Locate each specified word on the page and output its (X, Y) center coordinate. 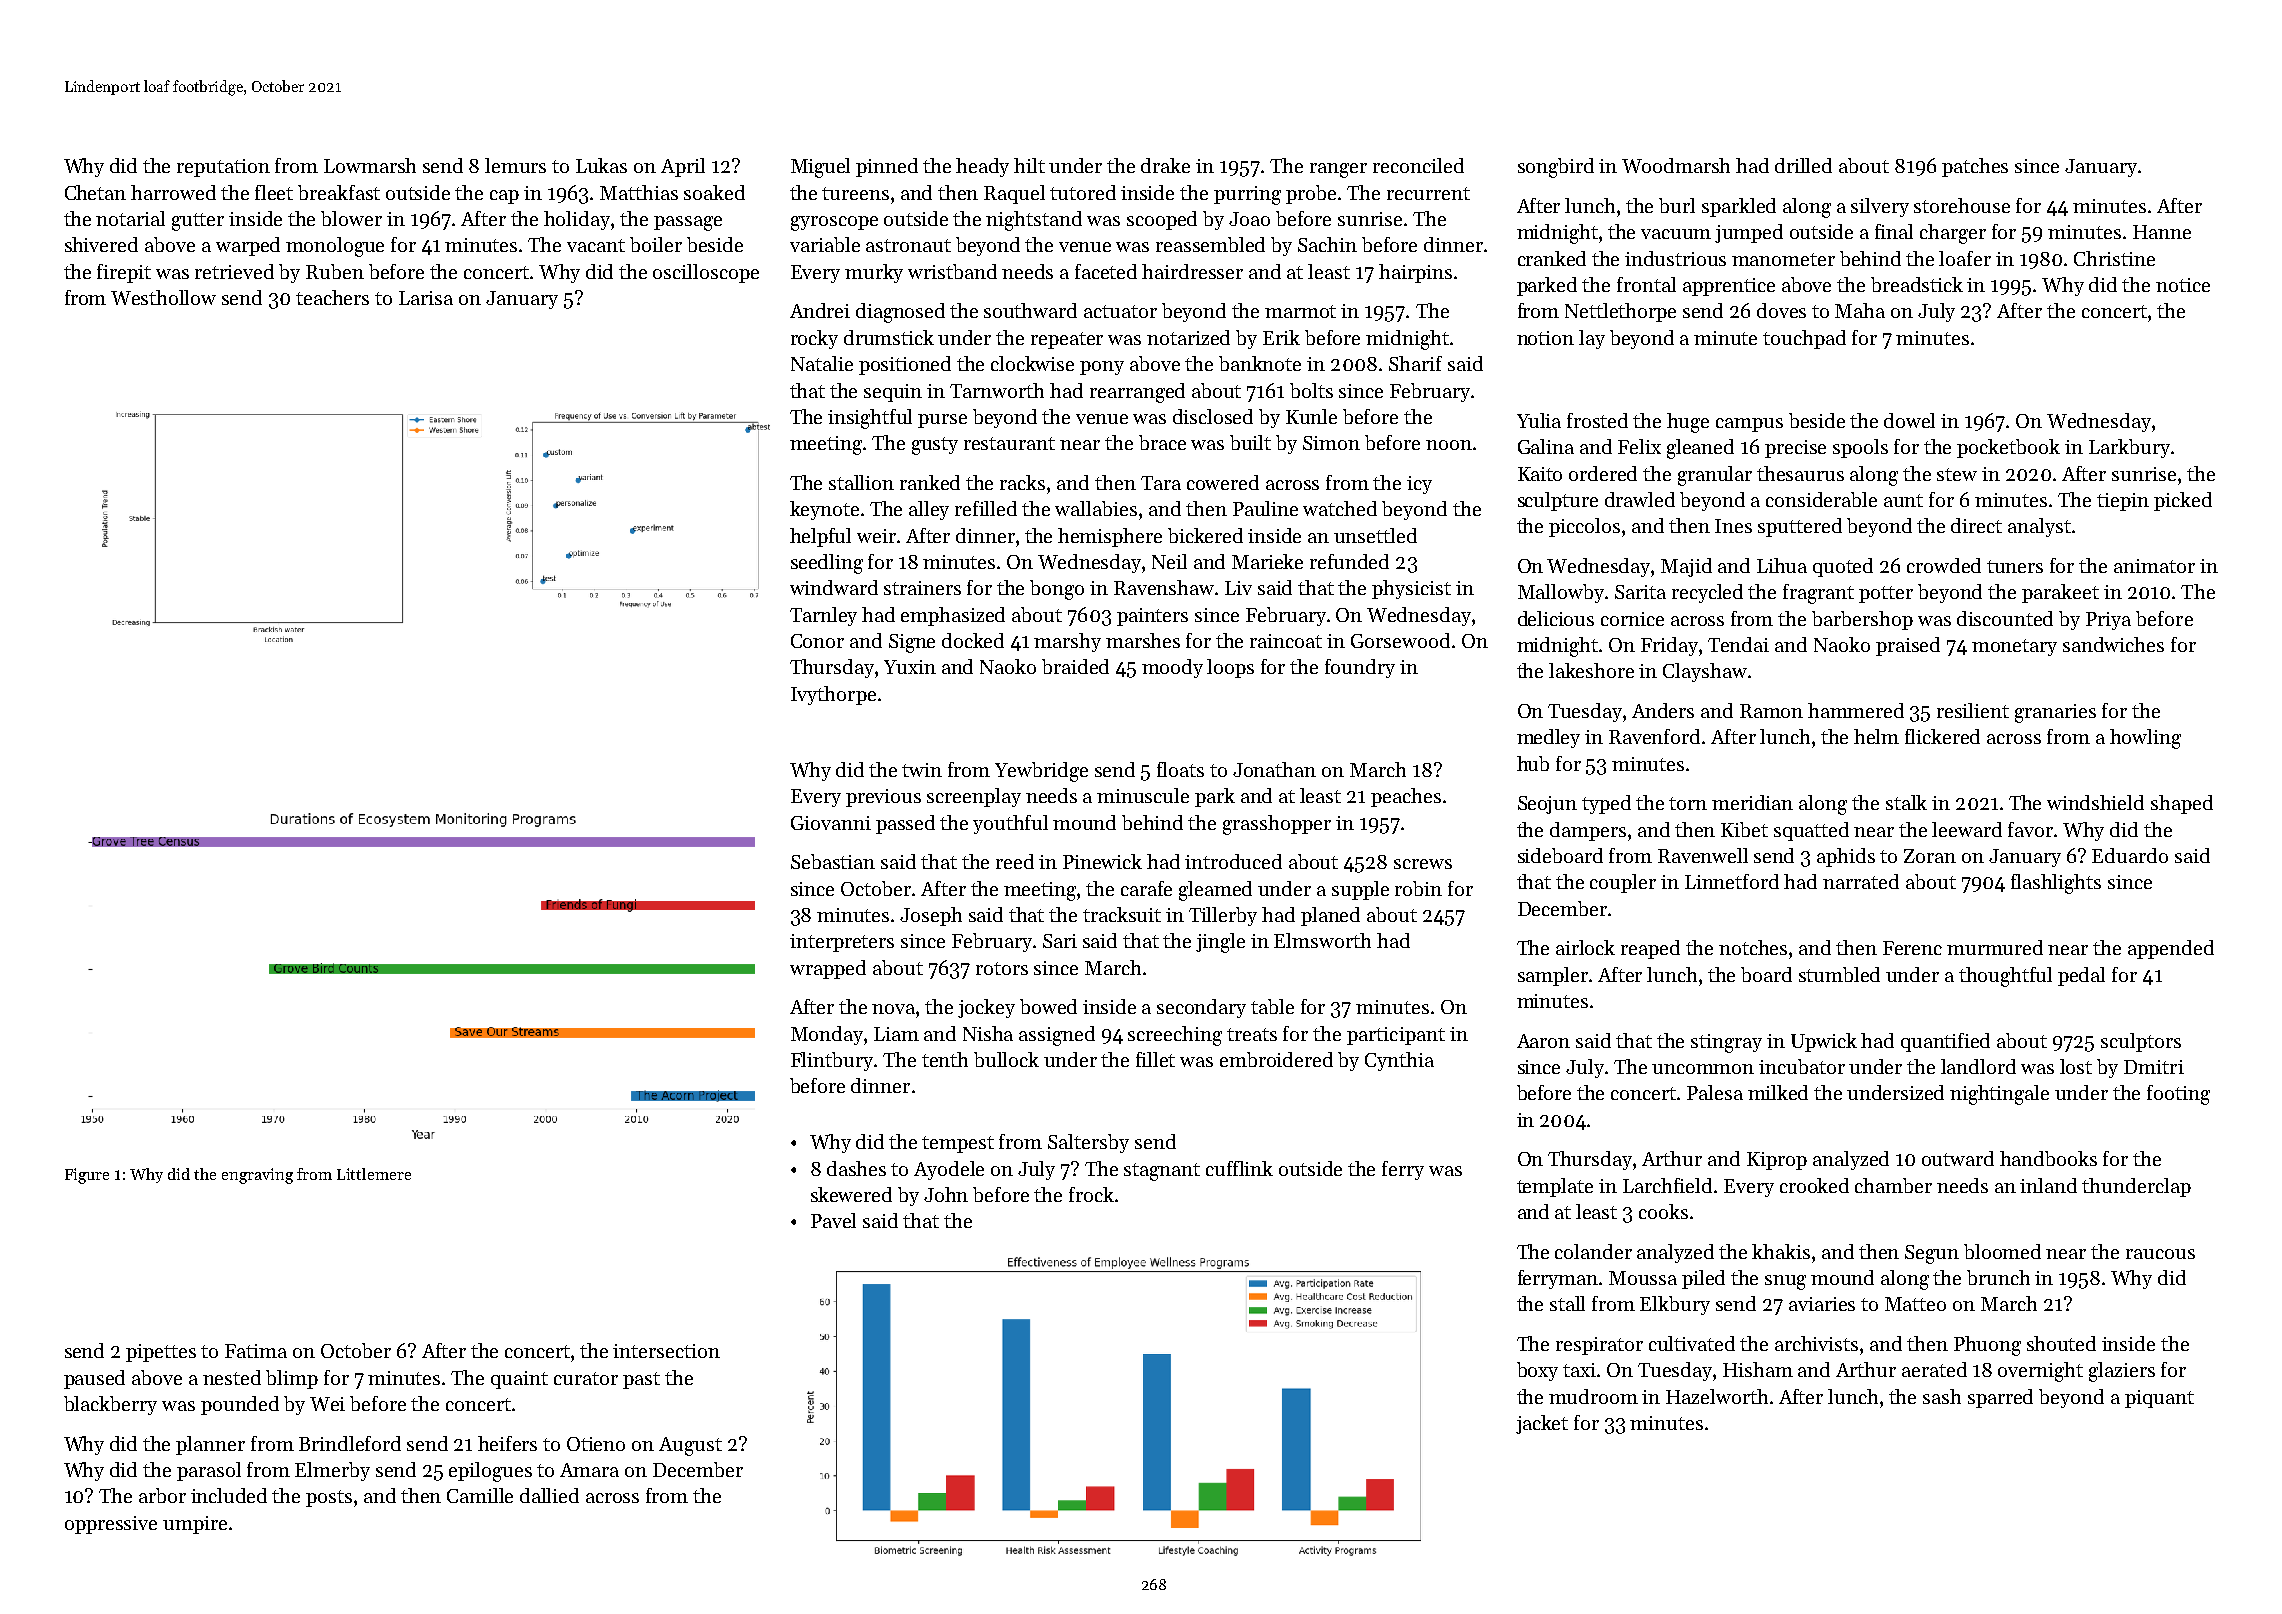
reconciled (1418, 165)
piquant (2159, 1399)
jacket (1542, 1424)
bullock (1006, 1059)
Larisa (426, 298)
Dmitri (2154, 1067)
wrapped (828, 969)
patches (1975, 167)
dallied (549, 1495)
